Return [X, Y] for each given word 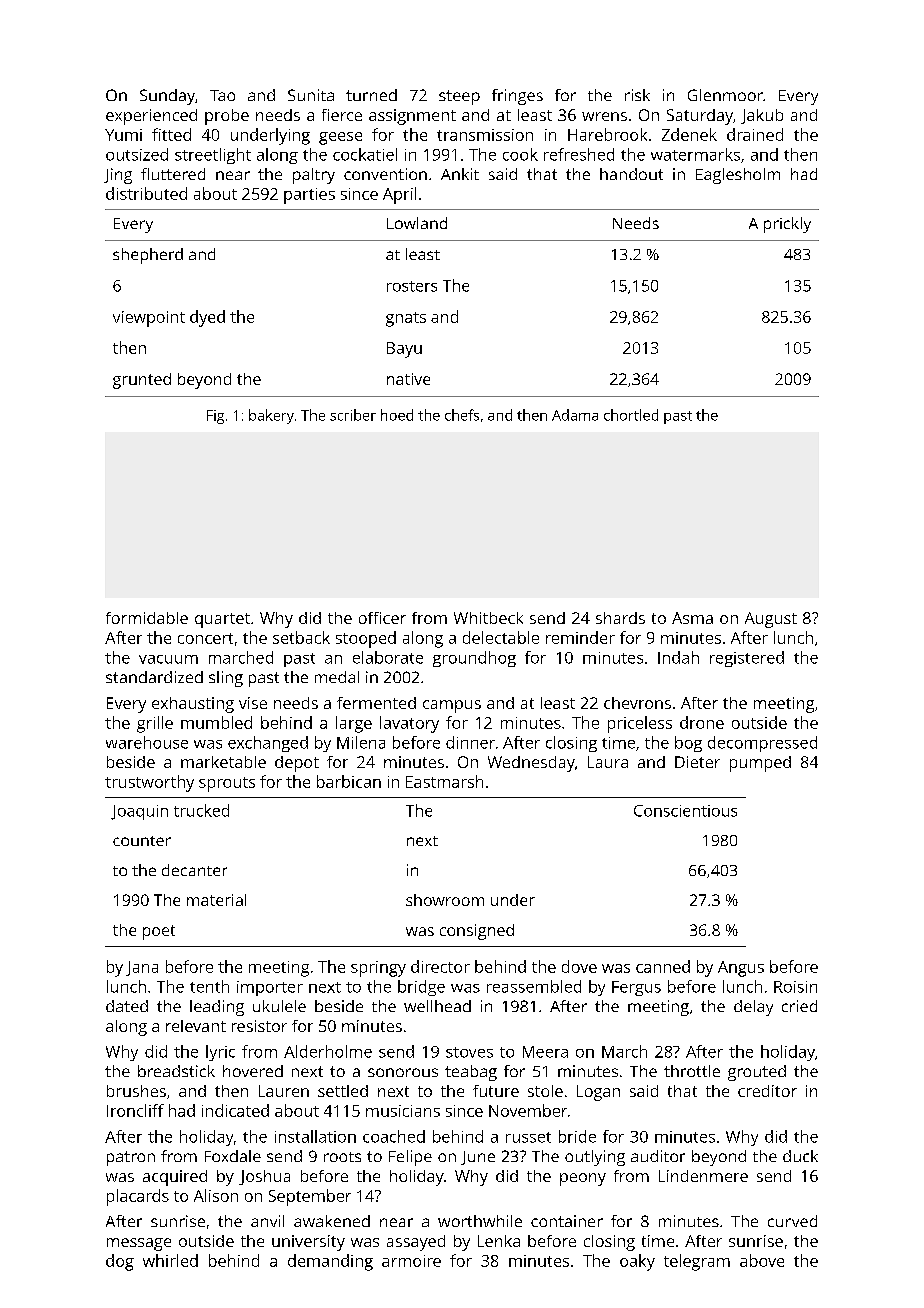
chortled [631, 415]
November [528, 1110]
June [478, 1158]
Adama [575, 415]
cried [799, 1006]
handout [631, 174]
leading [217, 1008]
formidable [147, 618]
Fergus [636, 988]
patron [131, 1158]
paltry [314, 176]
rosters [412, 286]
